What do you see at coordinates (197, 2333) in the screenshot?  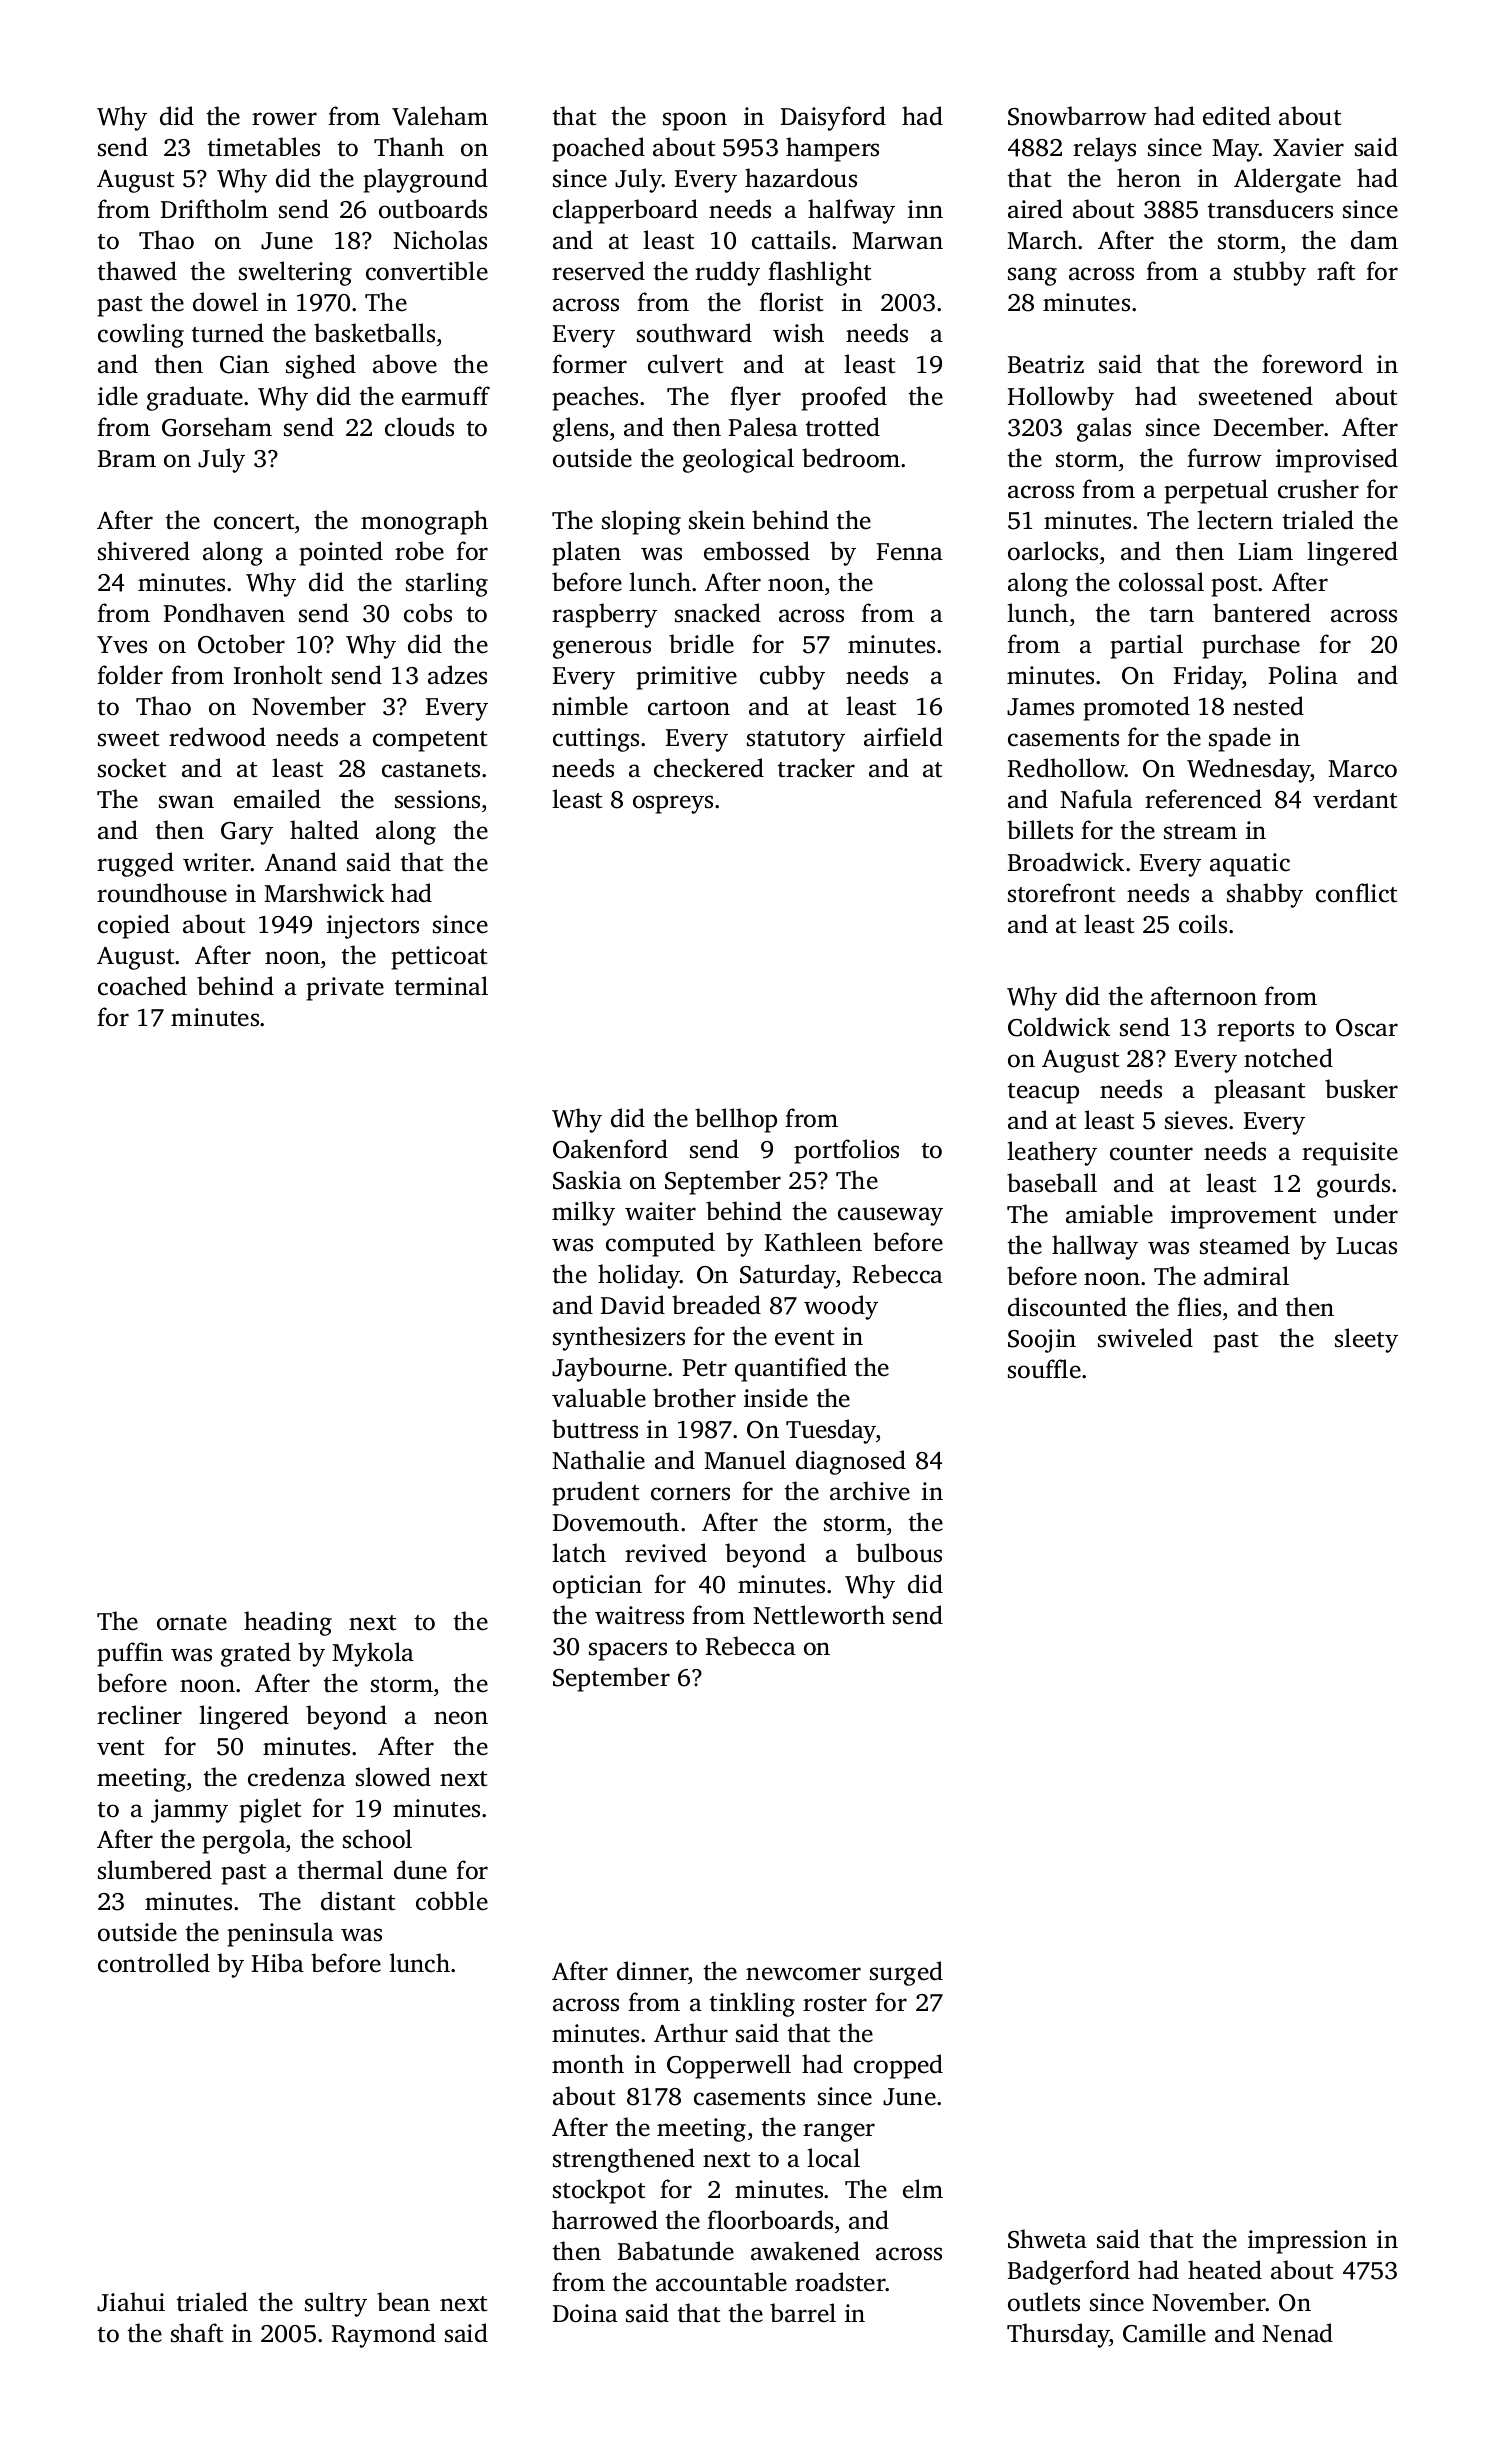 I see `shaft` at bounding box center [197, 2333].
